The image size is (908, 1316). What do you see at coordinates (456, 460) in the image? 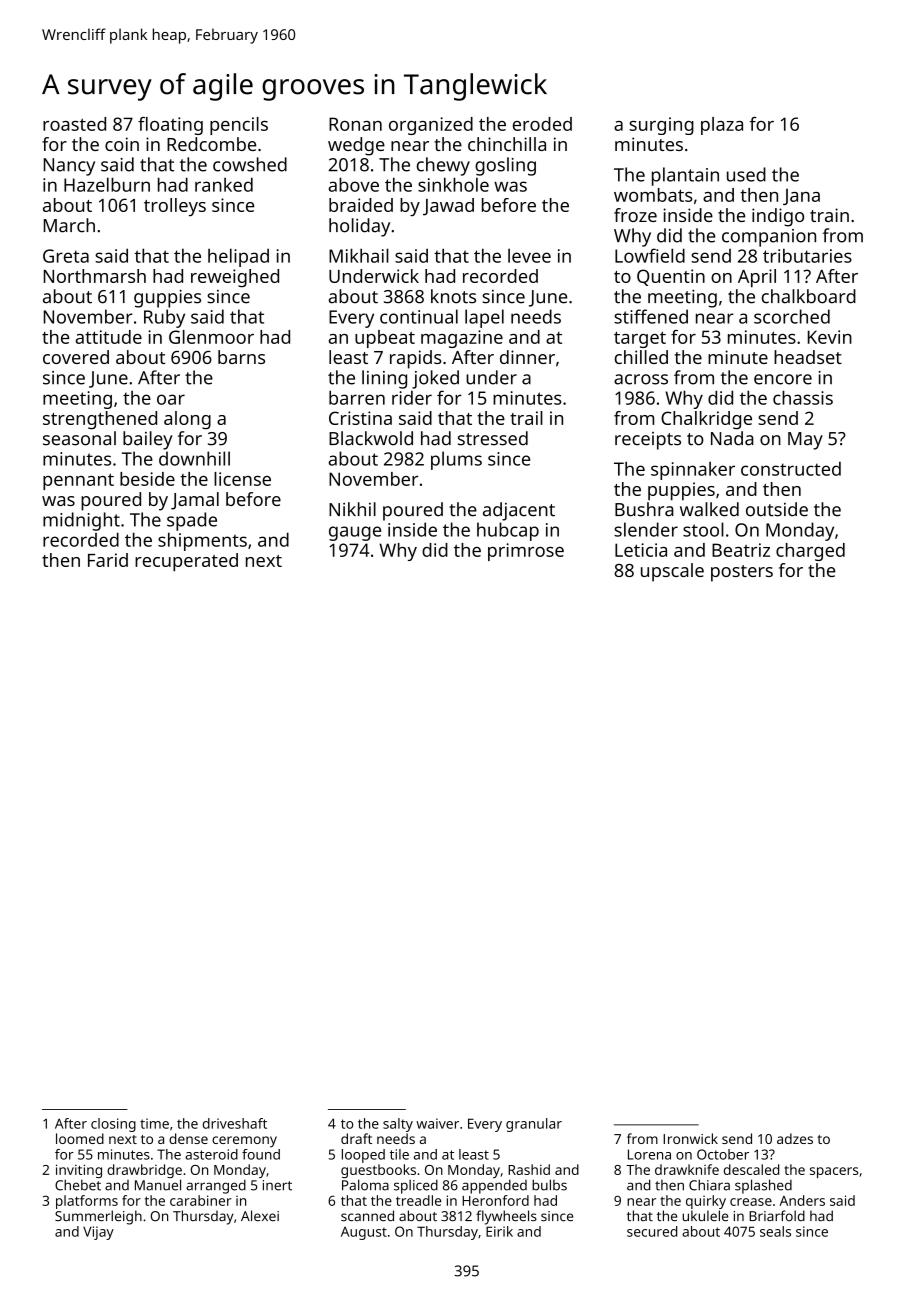
I see `plums` at bounding box center [456, 460].
